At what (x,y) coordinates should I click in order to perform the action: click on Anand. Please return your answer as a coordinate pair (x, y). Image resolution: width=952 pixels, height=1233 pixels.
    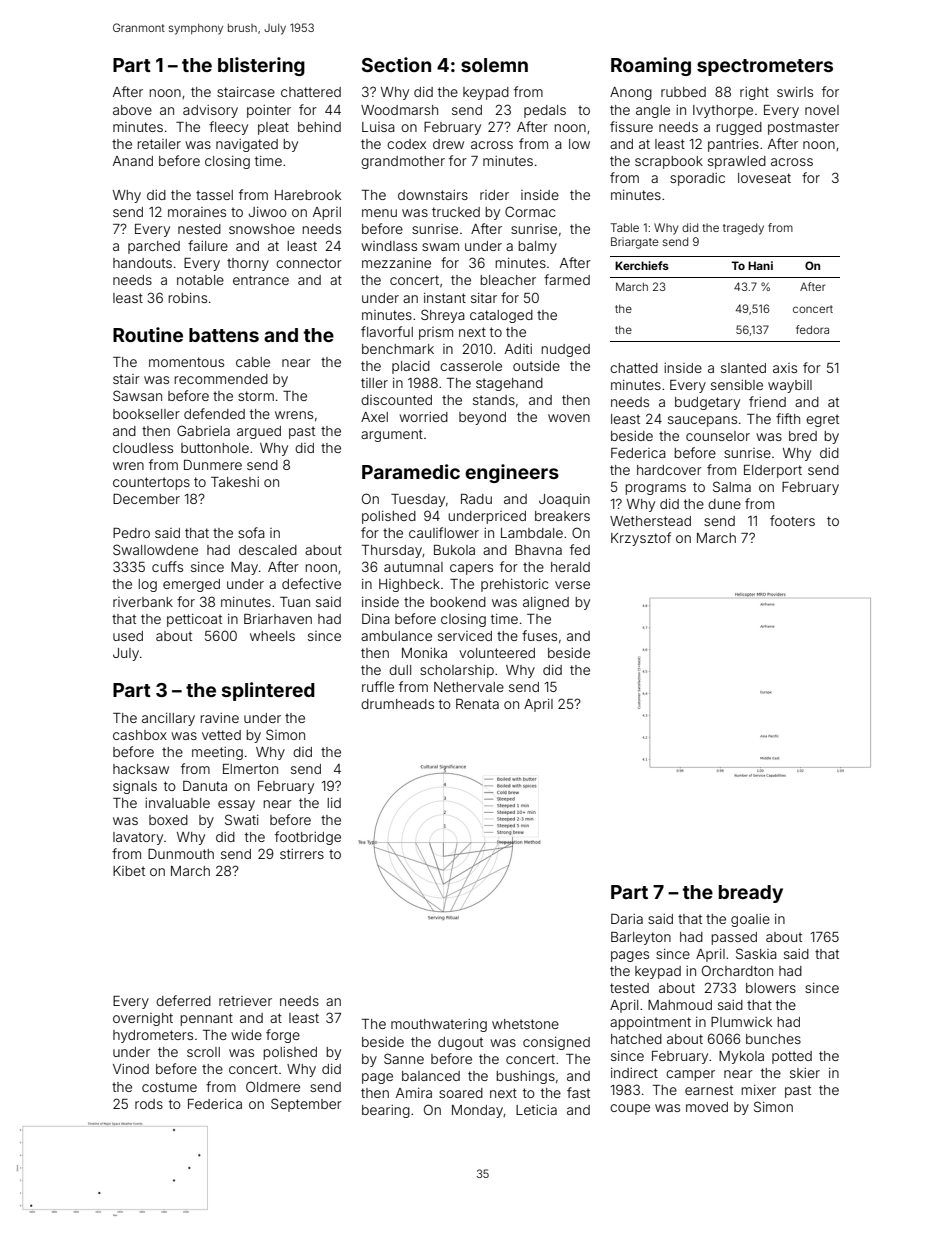
    Looking at the image, I should click on (133, 161).
